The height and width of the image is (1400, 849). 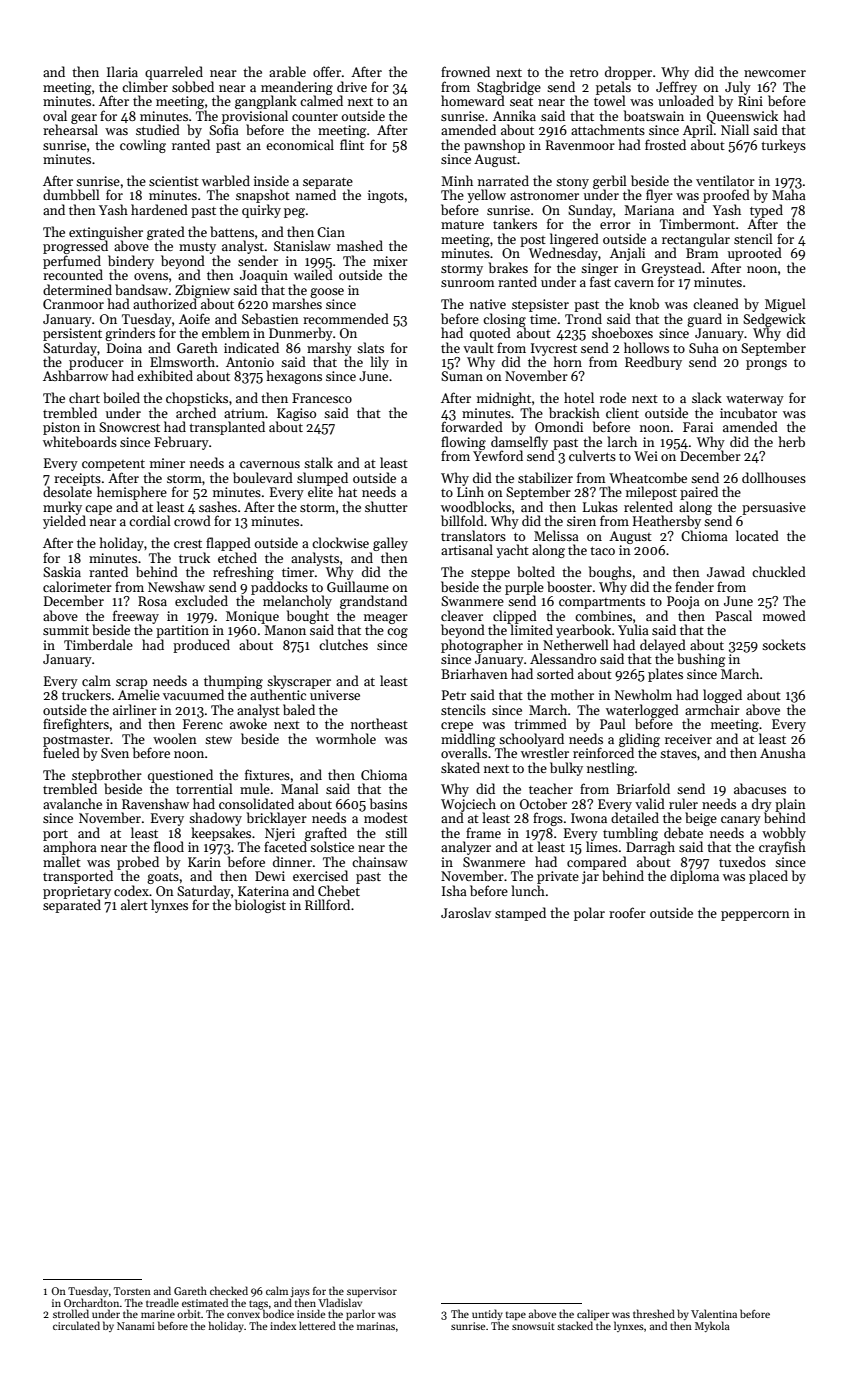 I want to click on newcomer, so click(x=775, y=73).
